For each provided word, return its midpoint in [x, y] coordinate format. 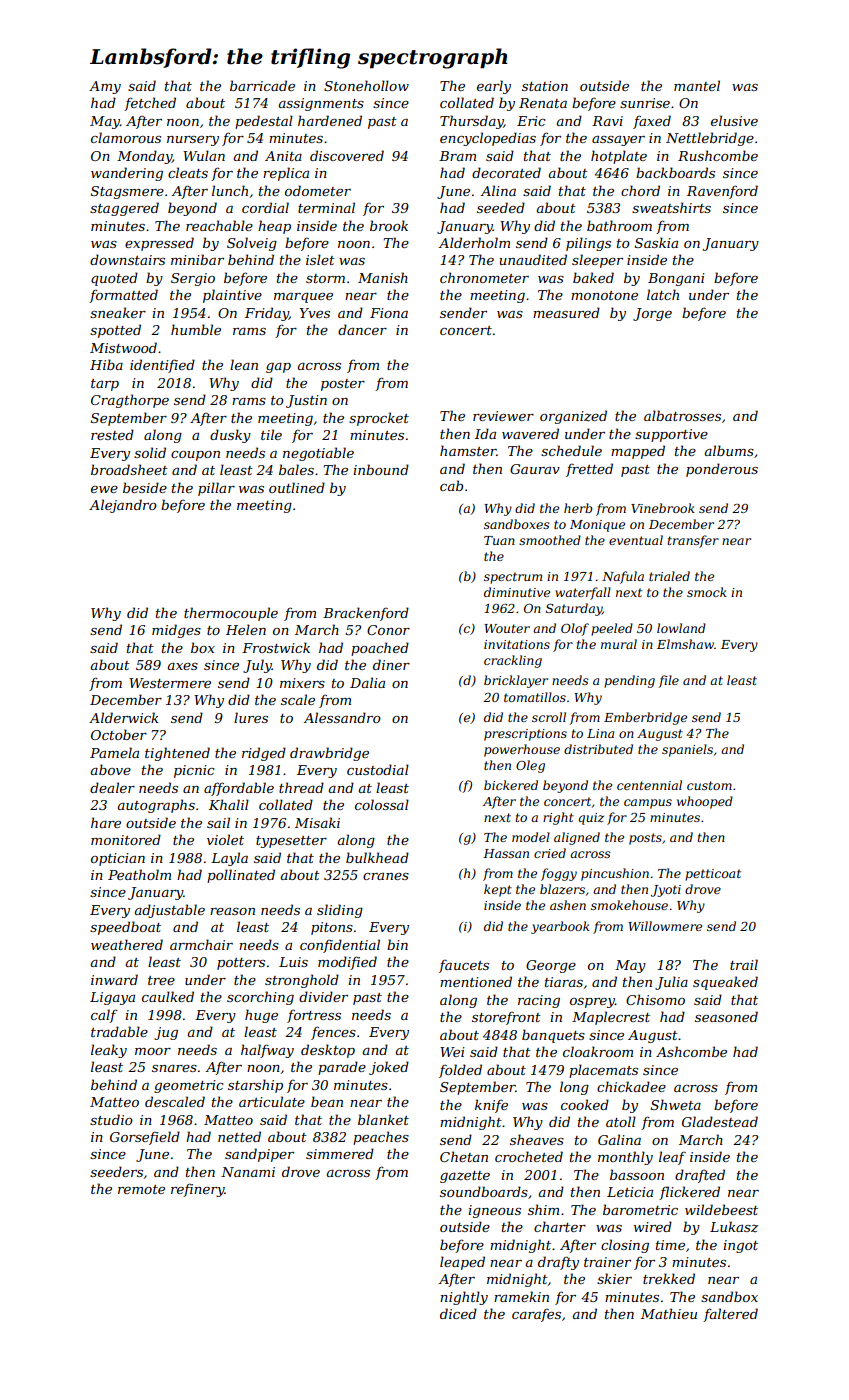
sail [218, 822]
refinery [198, 1190]
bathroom [619, 225]
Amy [105, 87]
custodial [378, 769]
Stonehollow [366, 85]
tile [271, 434]
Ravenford [722, 192]
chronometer [484, 277]
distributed [598, 749]
